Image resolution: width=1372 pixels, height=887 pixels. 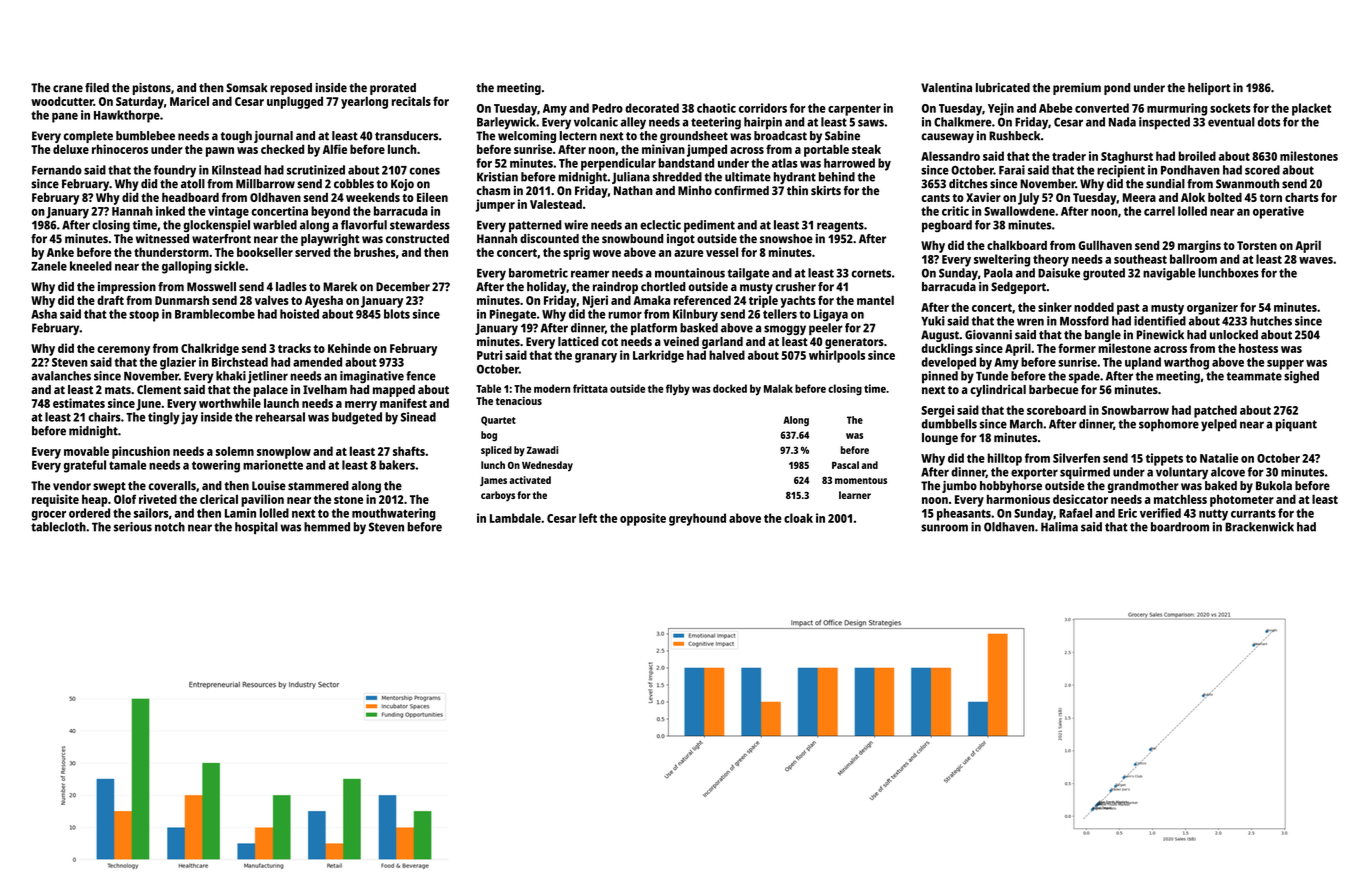 I want to click on carrel, so click(x=1159, y=211).
